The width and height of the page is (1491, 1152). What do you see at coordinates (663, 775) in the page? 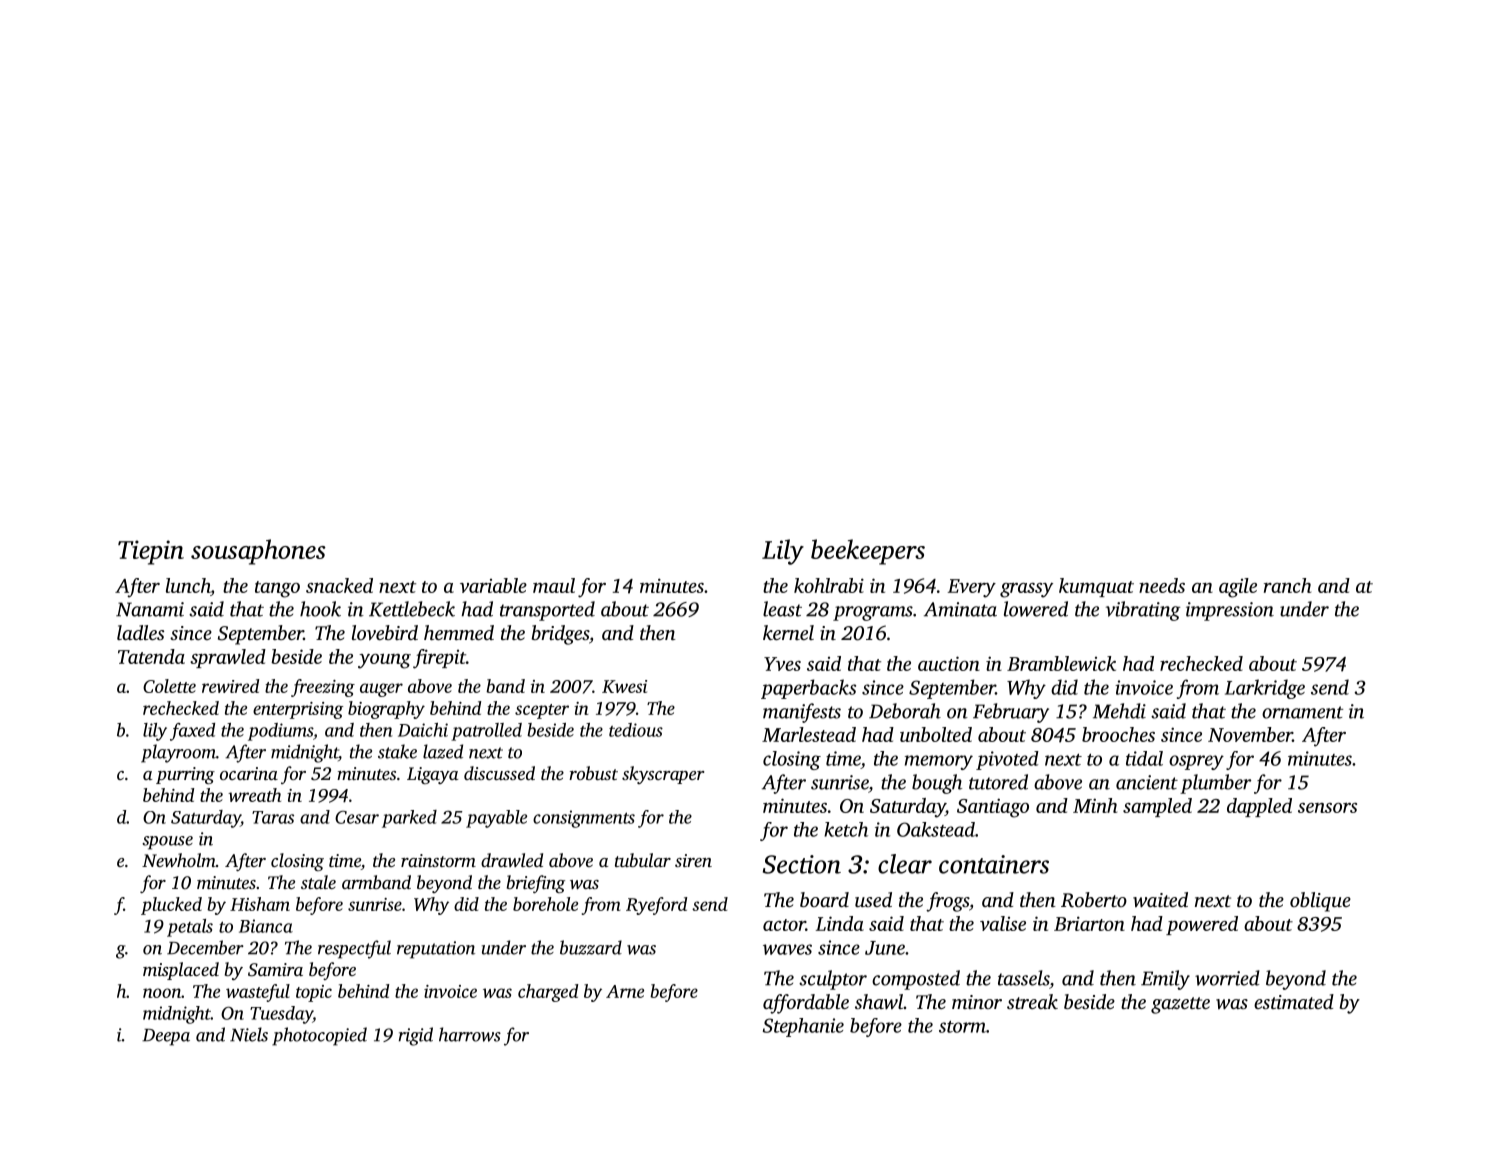
I see `skyscraper` at bounding box center [663, 775].
